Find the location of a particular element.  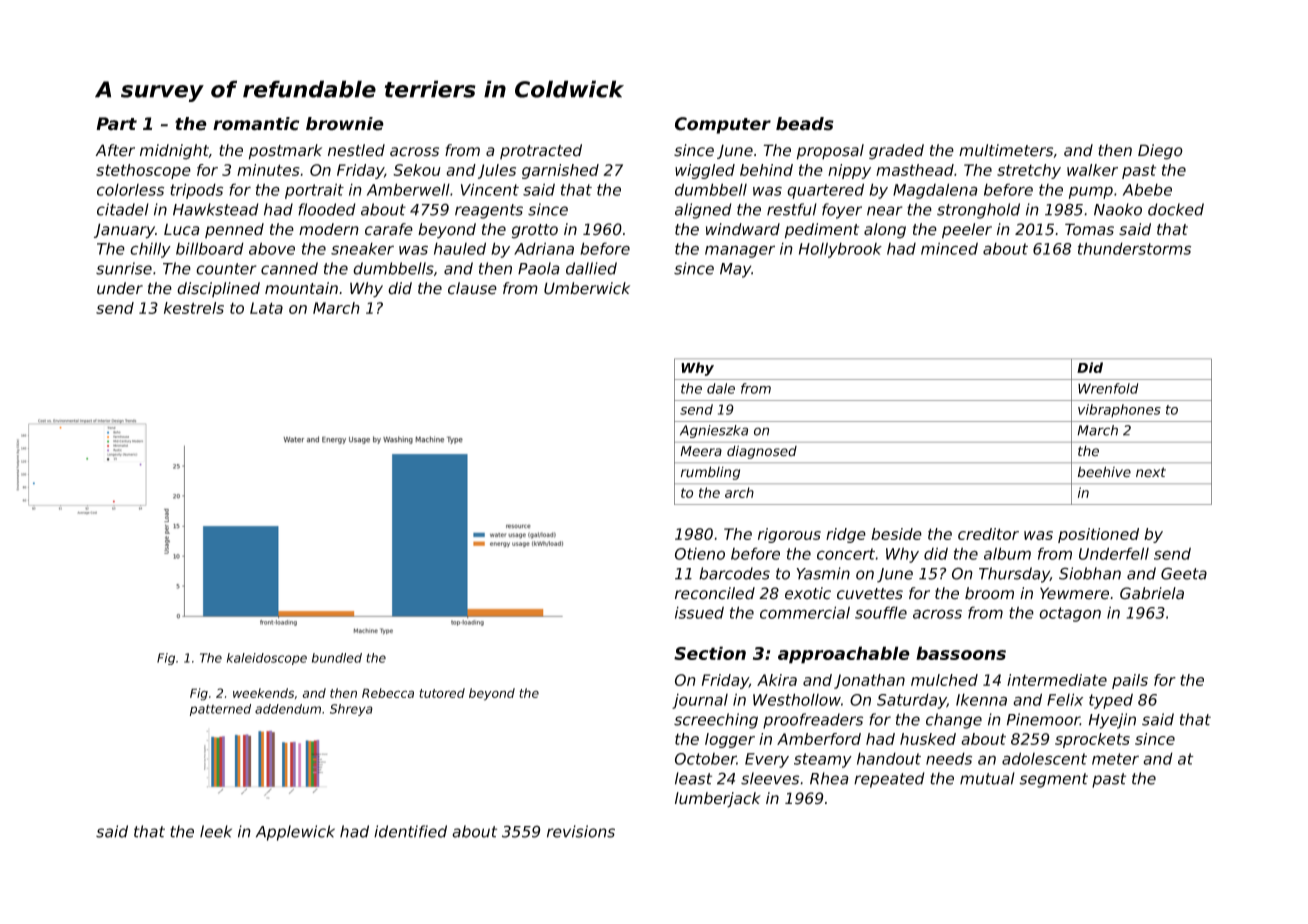

next is located at coordinates (1151, 472).
